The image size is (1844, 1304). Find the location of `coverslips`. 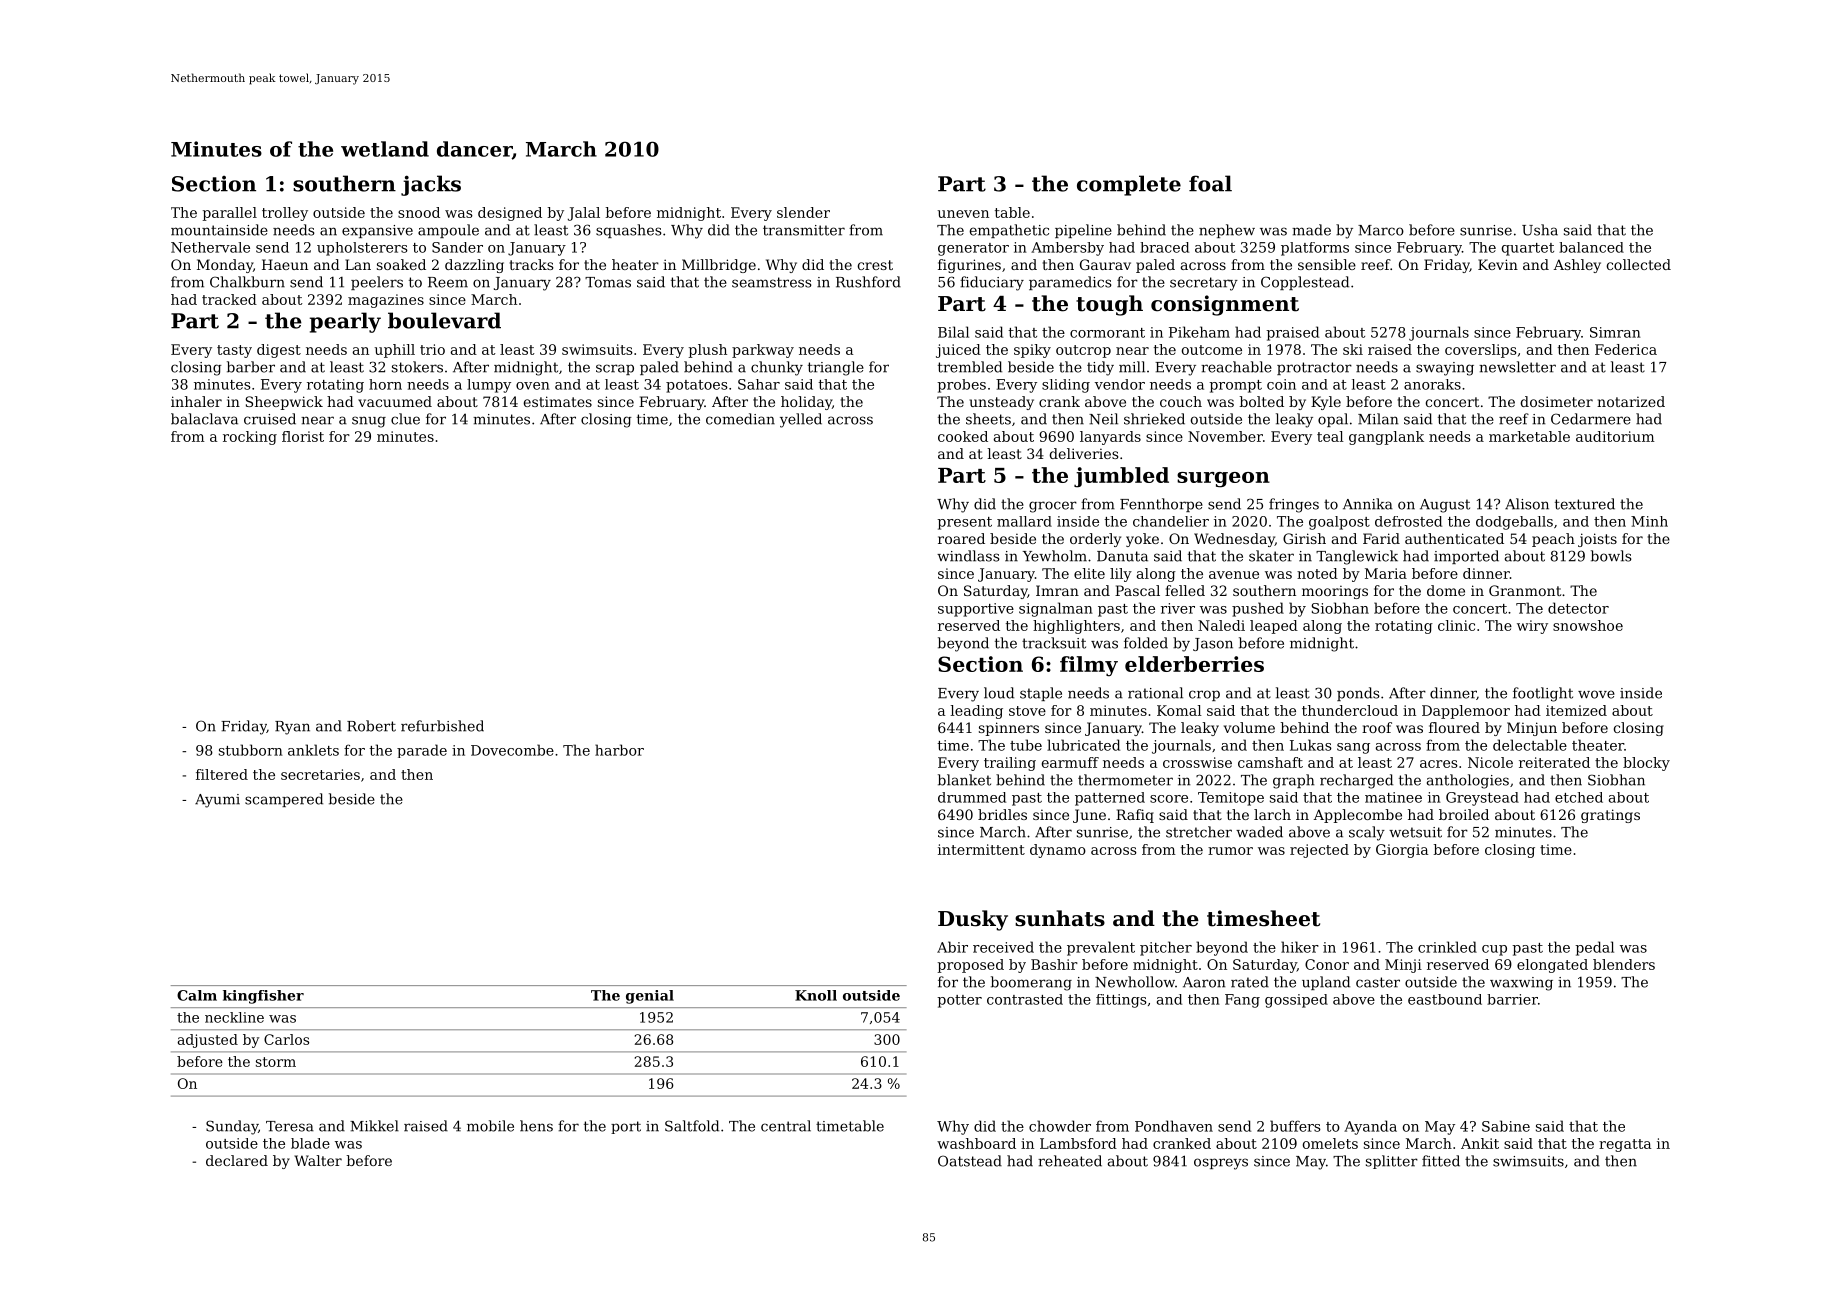

coverslips is located at coordinates (1481, 351).
